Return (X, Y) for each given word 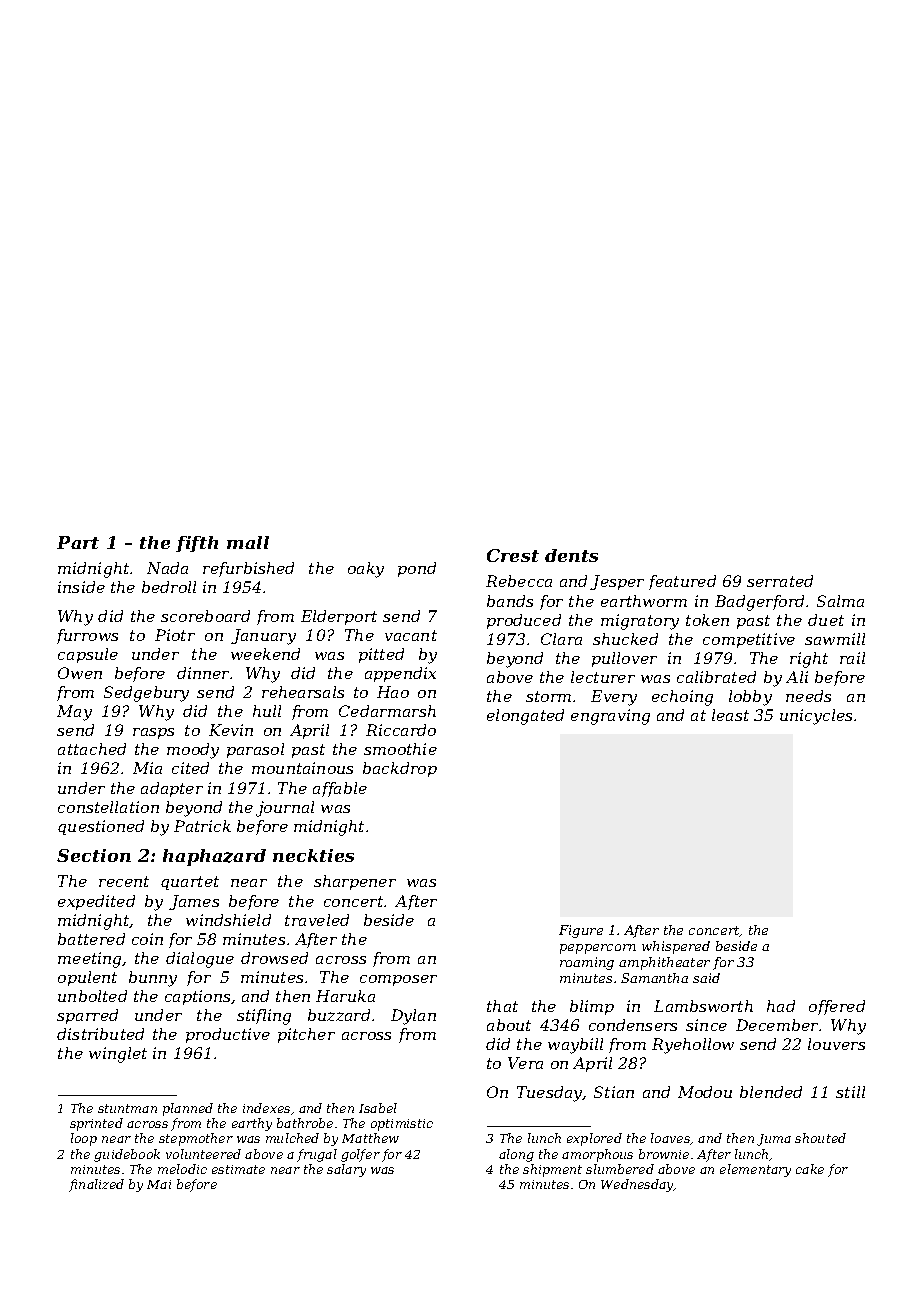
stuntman (127, 1108)
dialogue (200, 960)
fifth (197, 544)
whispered (676, 947)
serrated (780, 581)
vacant (411, 635)
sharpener (355, 882)
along (516, 1155)
